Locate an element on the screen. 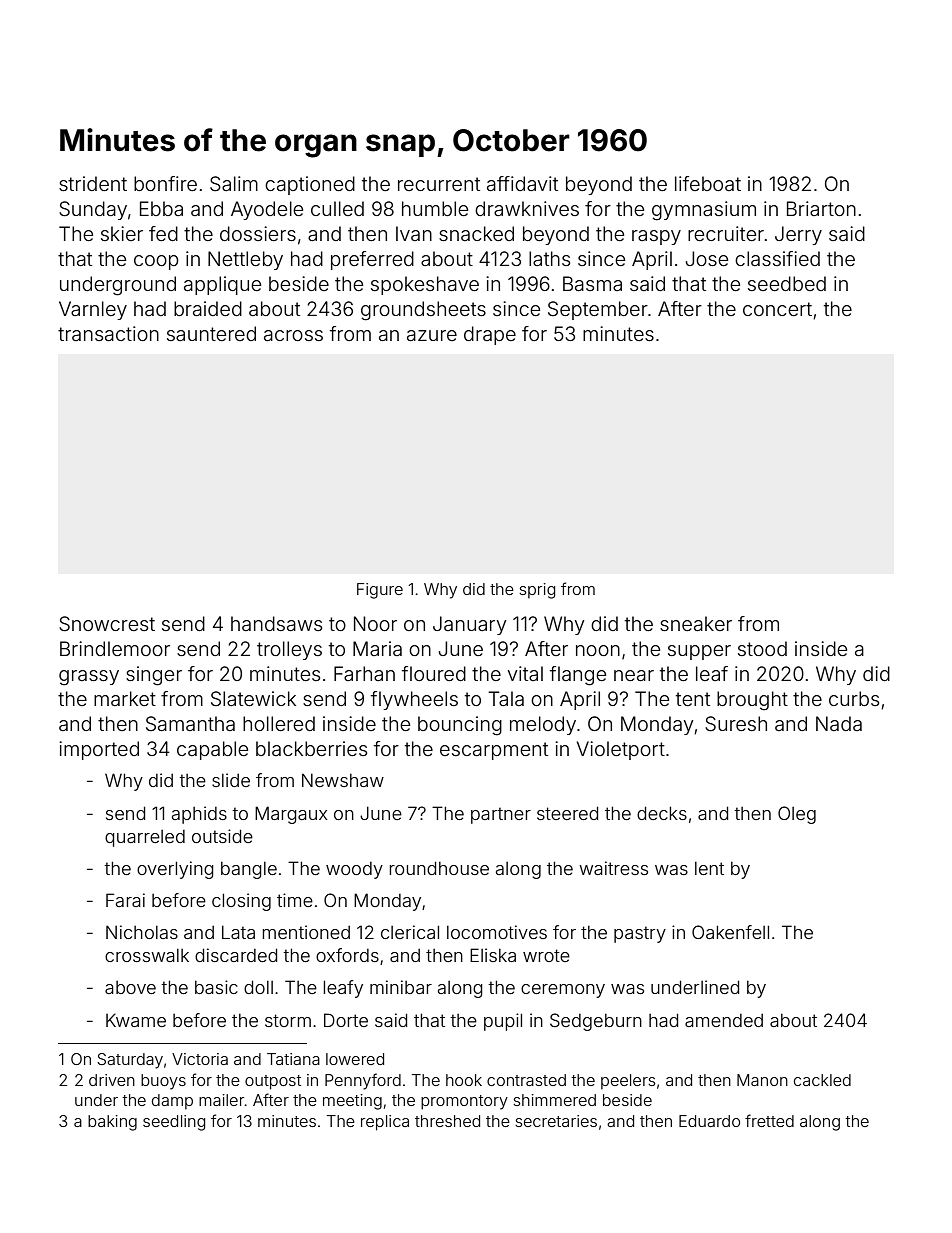 The width and height of the screenshot is (952, 1233). concert is located at coordinates (777, 309).
